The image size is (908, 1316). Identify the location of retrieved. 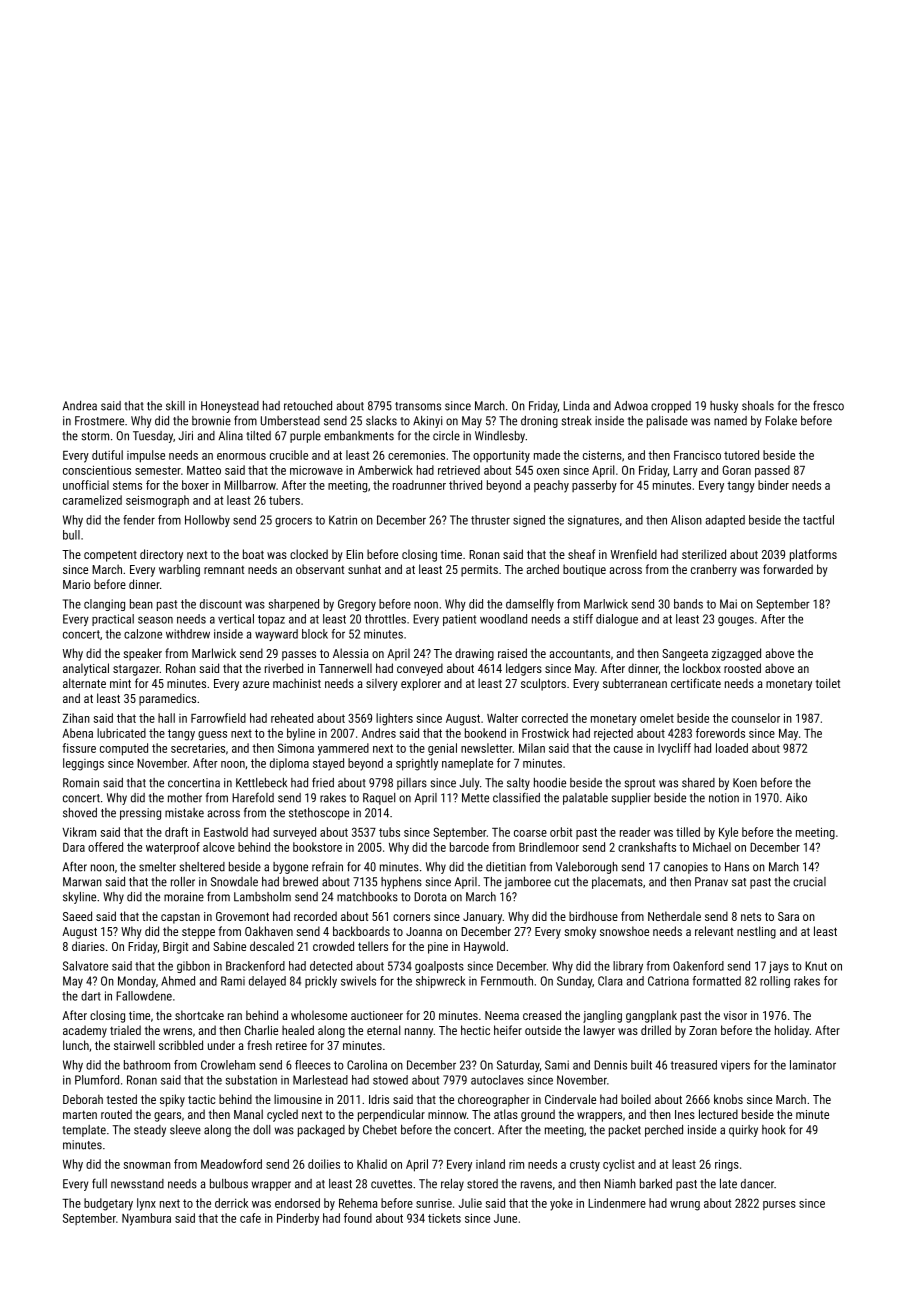
(459, 470).
